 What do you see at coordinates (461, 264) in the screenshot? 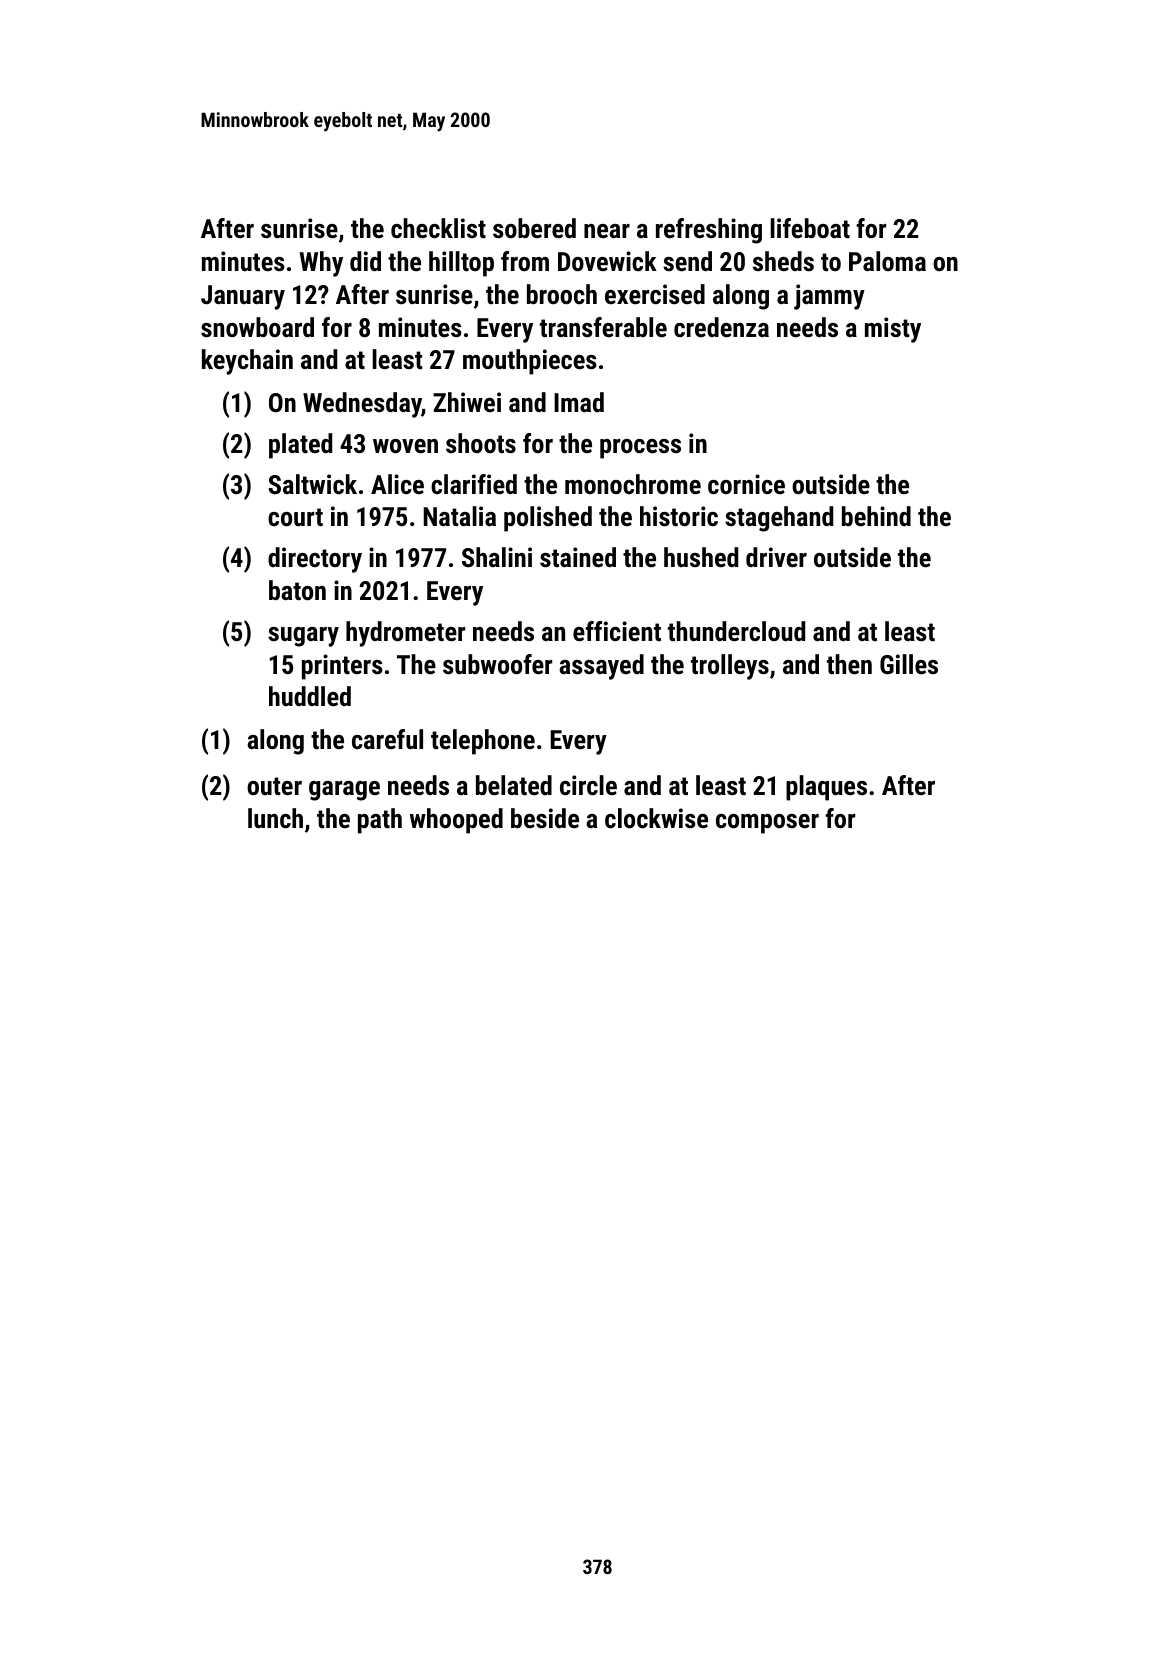
I see `hilltop` at bounding box center [461, 264].
